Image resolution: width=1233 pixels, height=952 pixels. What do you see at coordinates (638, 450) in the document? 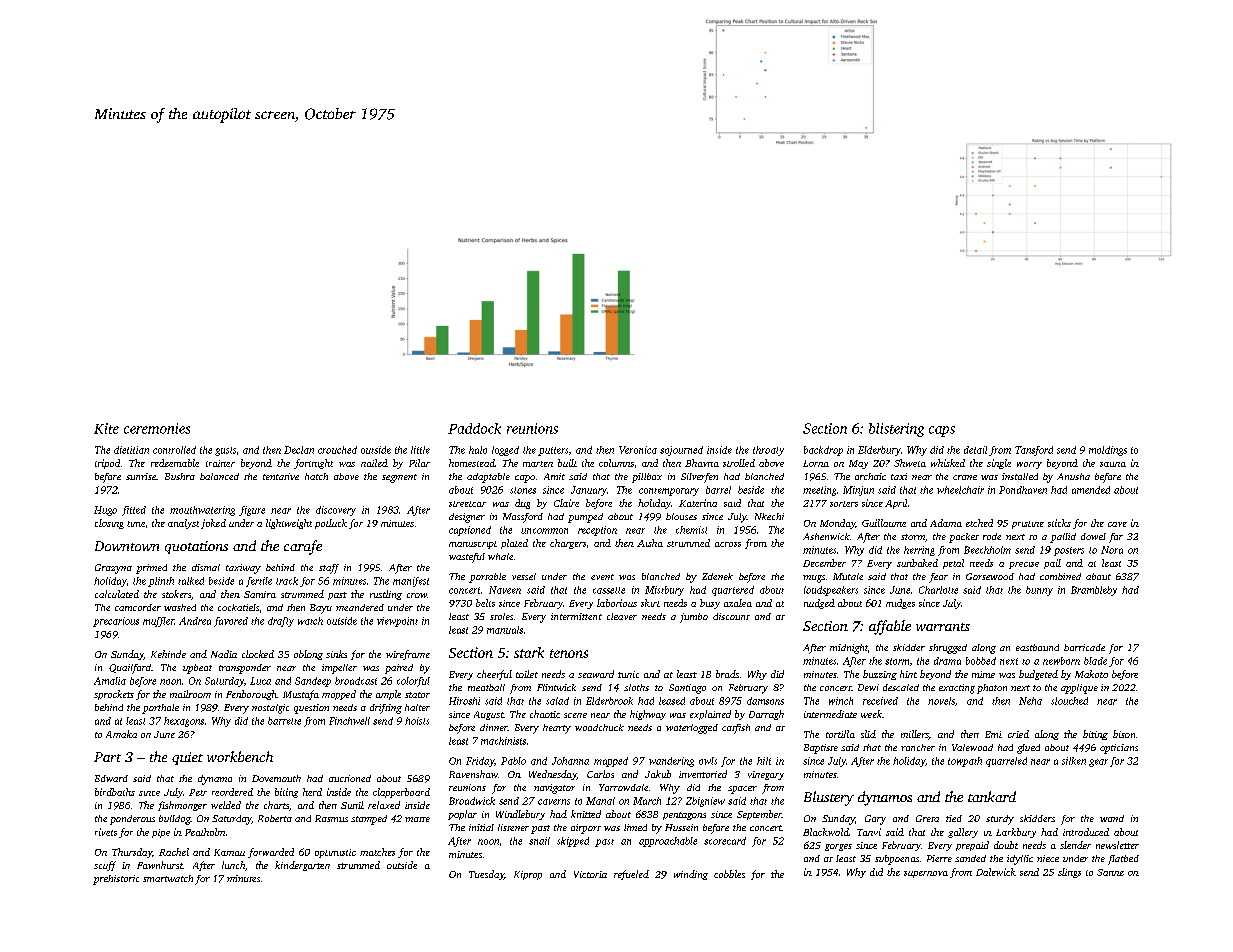
I see `Veronica` at bounding box center [638, 450].
